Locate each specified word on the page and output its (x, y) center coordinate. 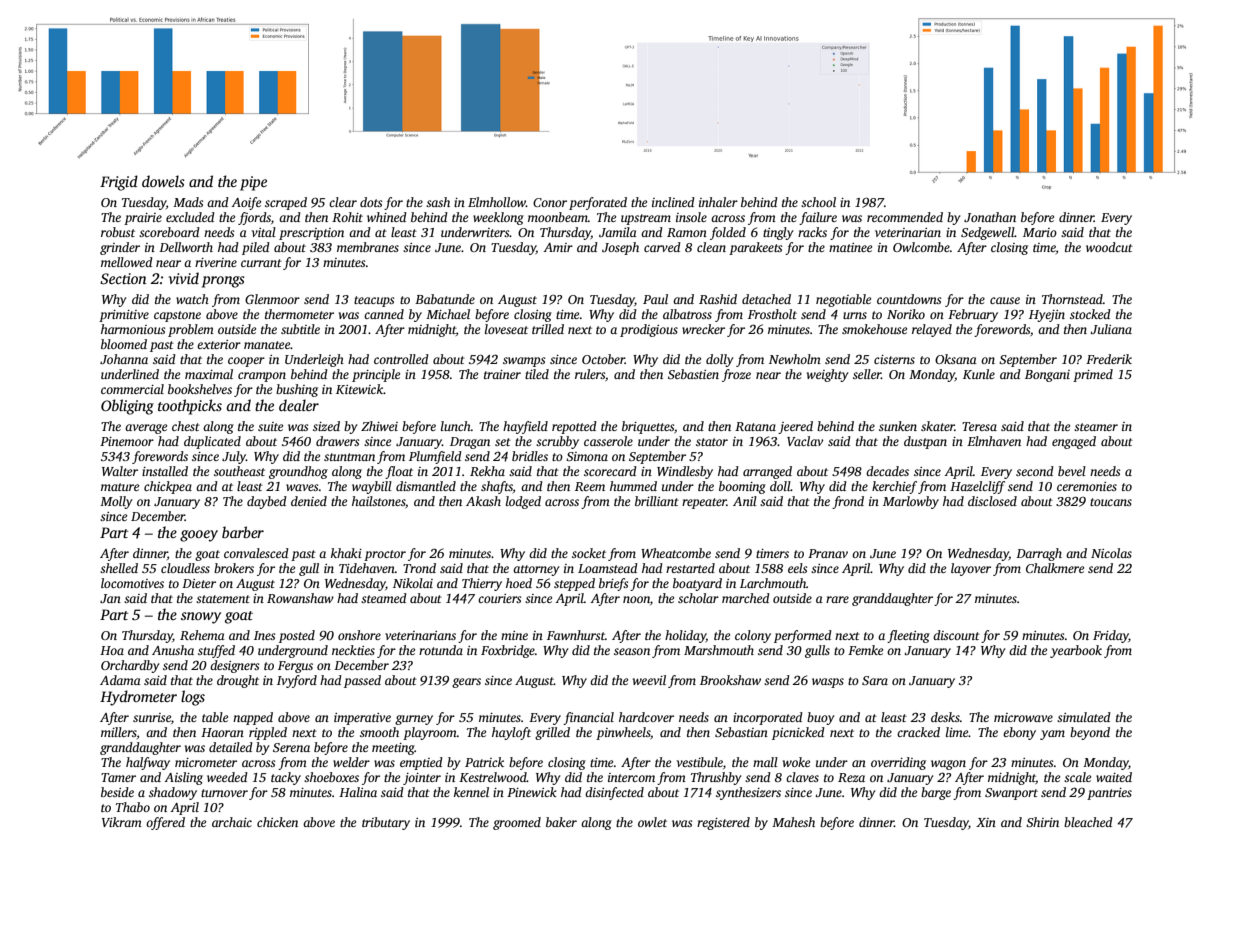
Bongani (1047, 376)
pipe (253, 183)
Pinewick (532, 792)
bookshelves (200, 389)
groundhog (298, 472)
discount (956, 635)
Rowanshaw (300, 598)
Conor (550, 202)
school (818, 202)
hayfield (525, 427)
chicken (277, 822)
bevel (1072, 471)
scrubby (557, 442)
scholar (698, 598)
